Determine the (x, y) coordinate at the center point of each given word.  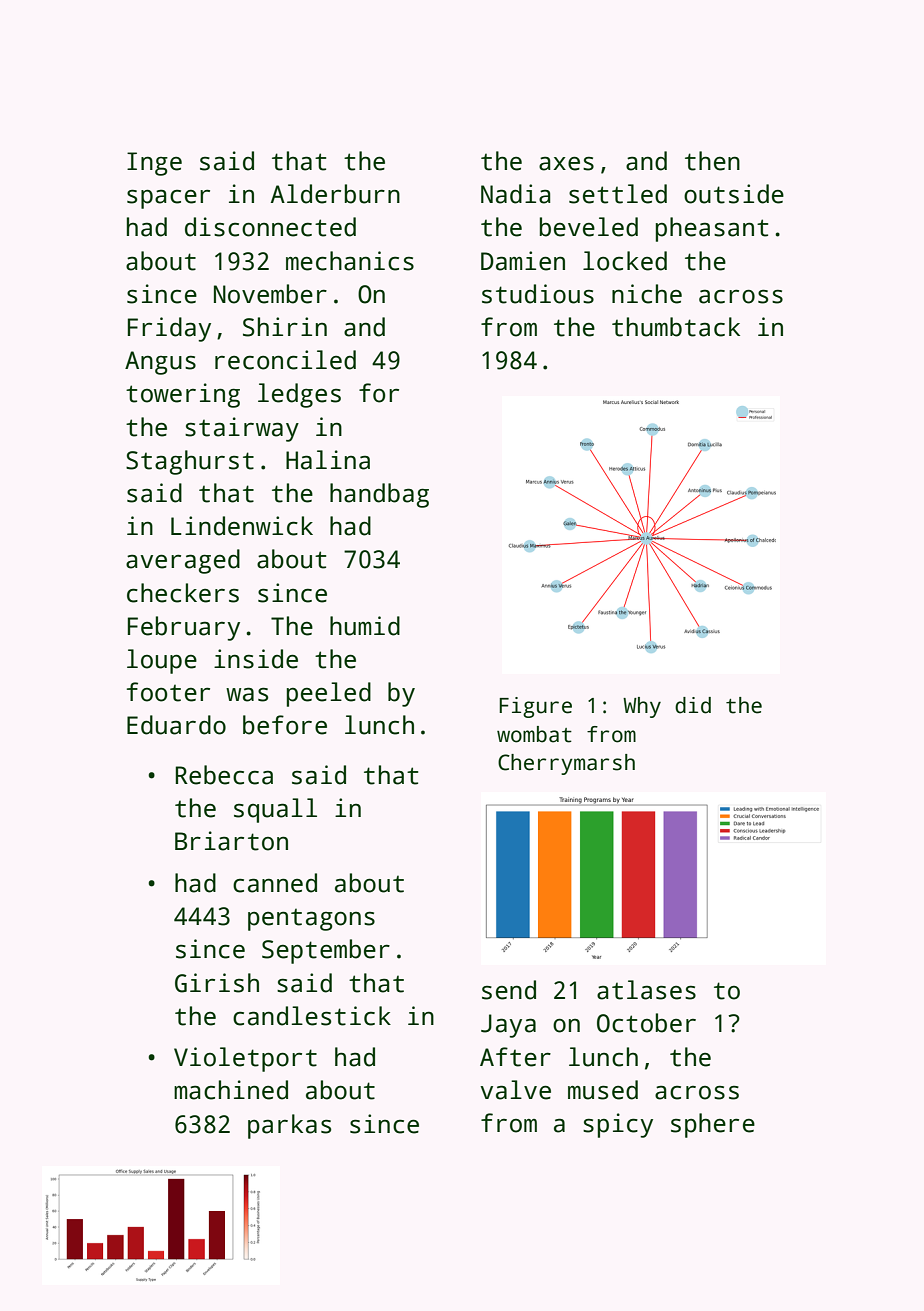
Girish (217, 983)
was (247, 694)
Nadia (515, 194)
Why (642, 707)
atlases (646, 990)
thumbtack (676, 327)
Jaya (508, 1026)
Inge (154, 164)
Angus (160, 363)
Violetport (245, 1059)
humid (365, 626)
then (712, 161)
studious (538, 294)
